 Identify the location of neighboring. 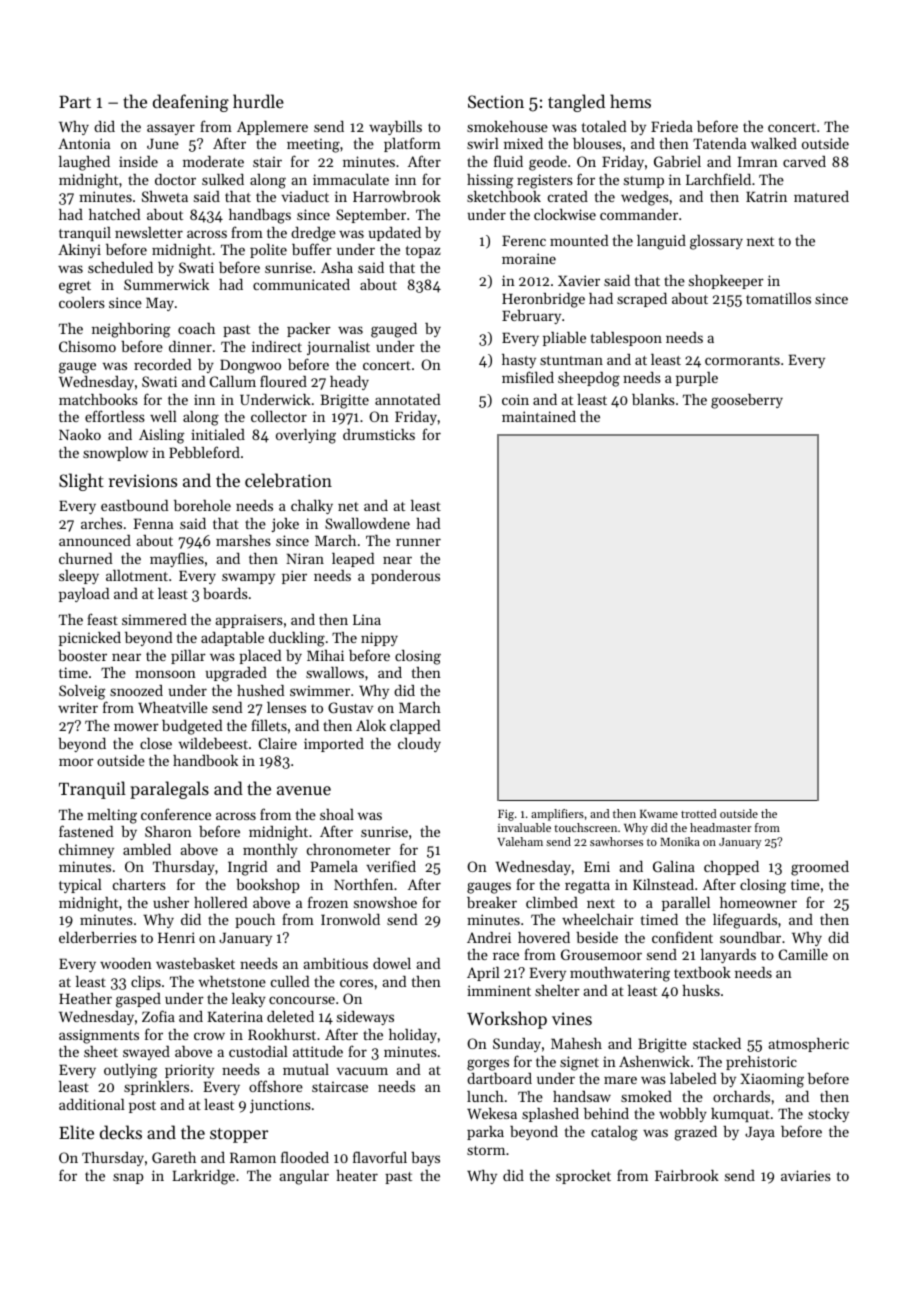
(131, 330).
